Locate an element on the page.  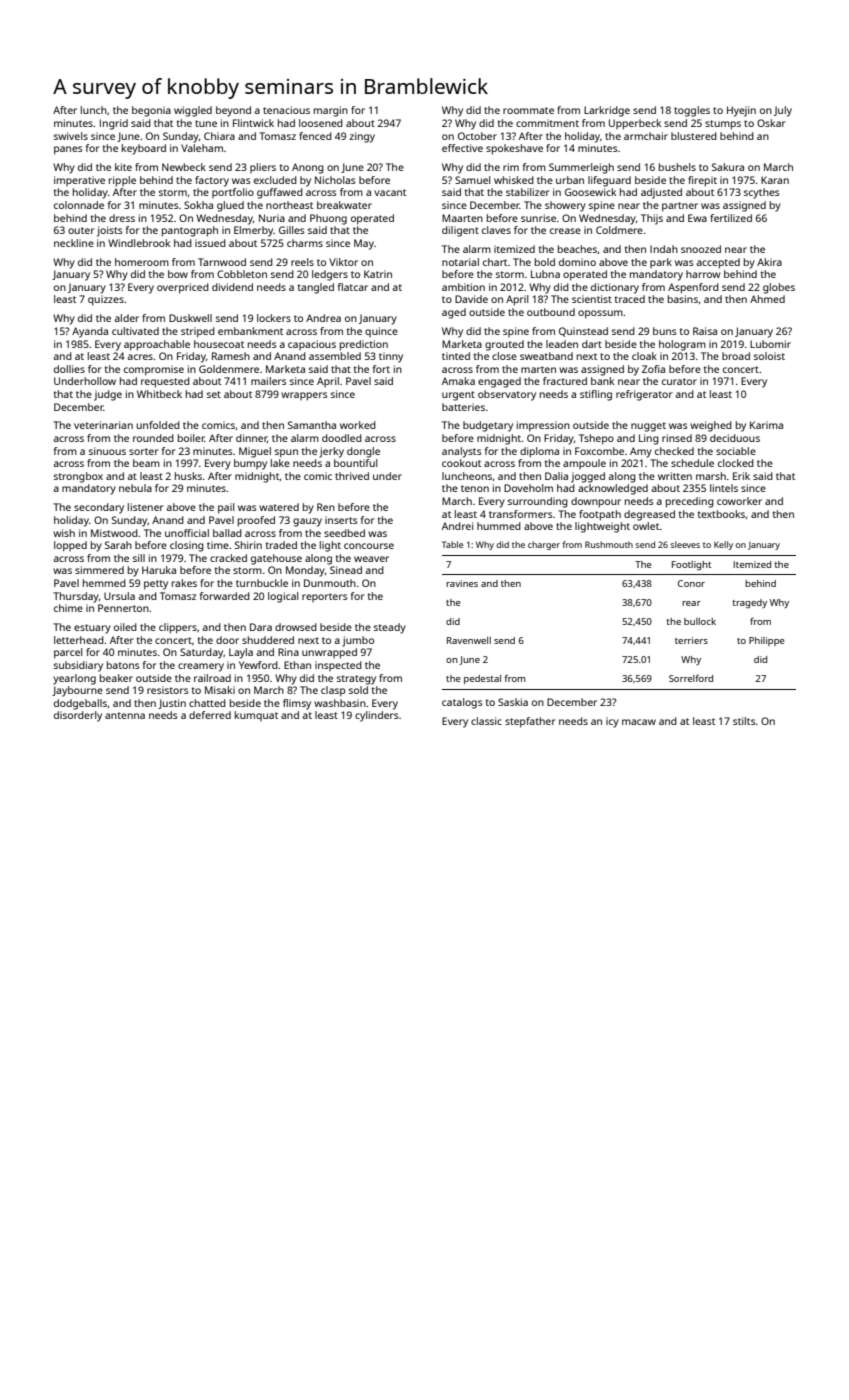
hummed is located at coordinates (499, 526).
